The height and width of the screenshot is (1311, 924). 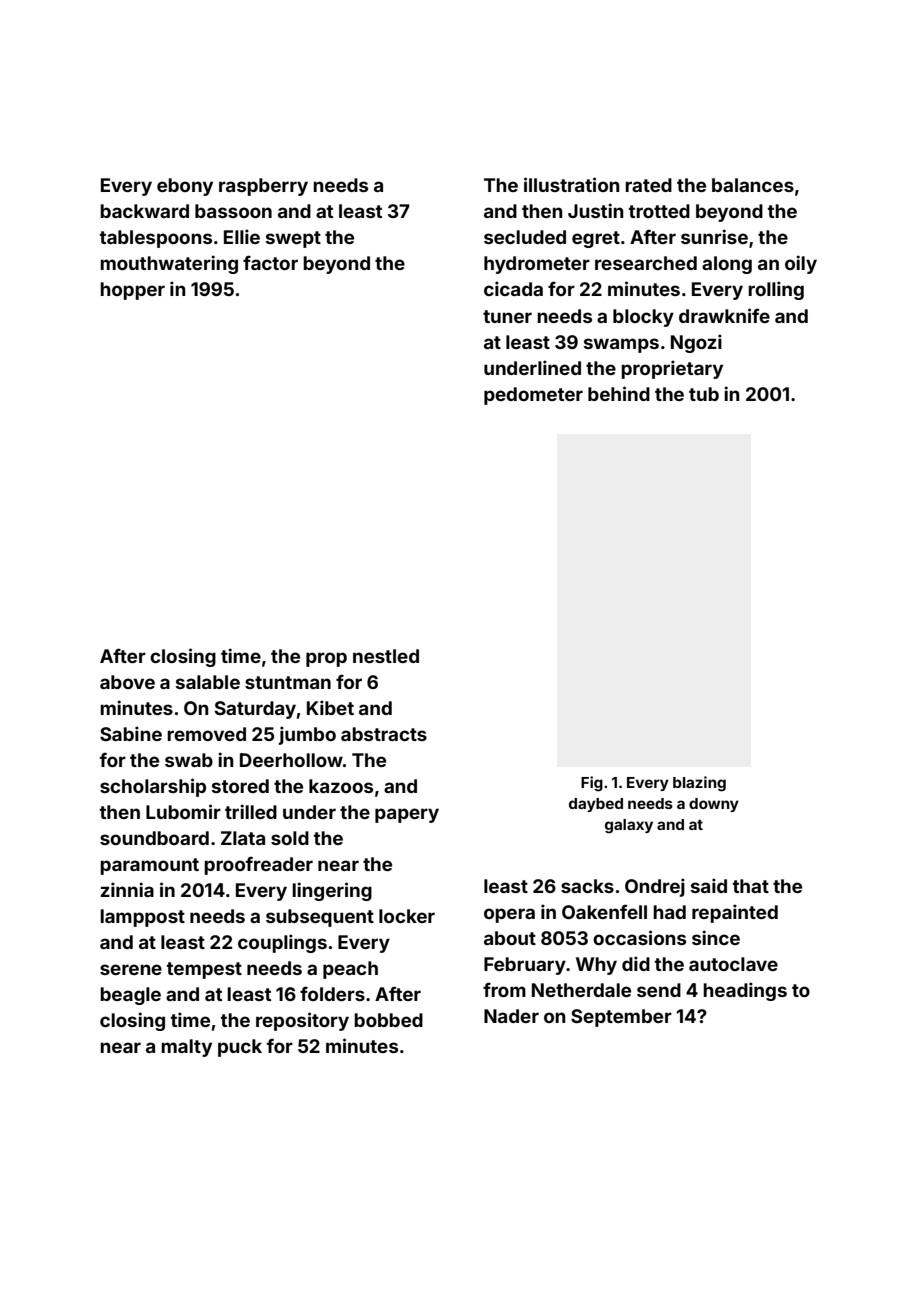 I want to click on balances, so click(x=753, y=185).
